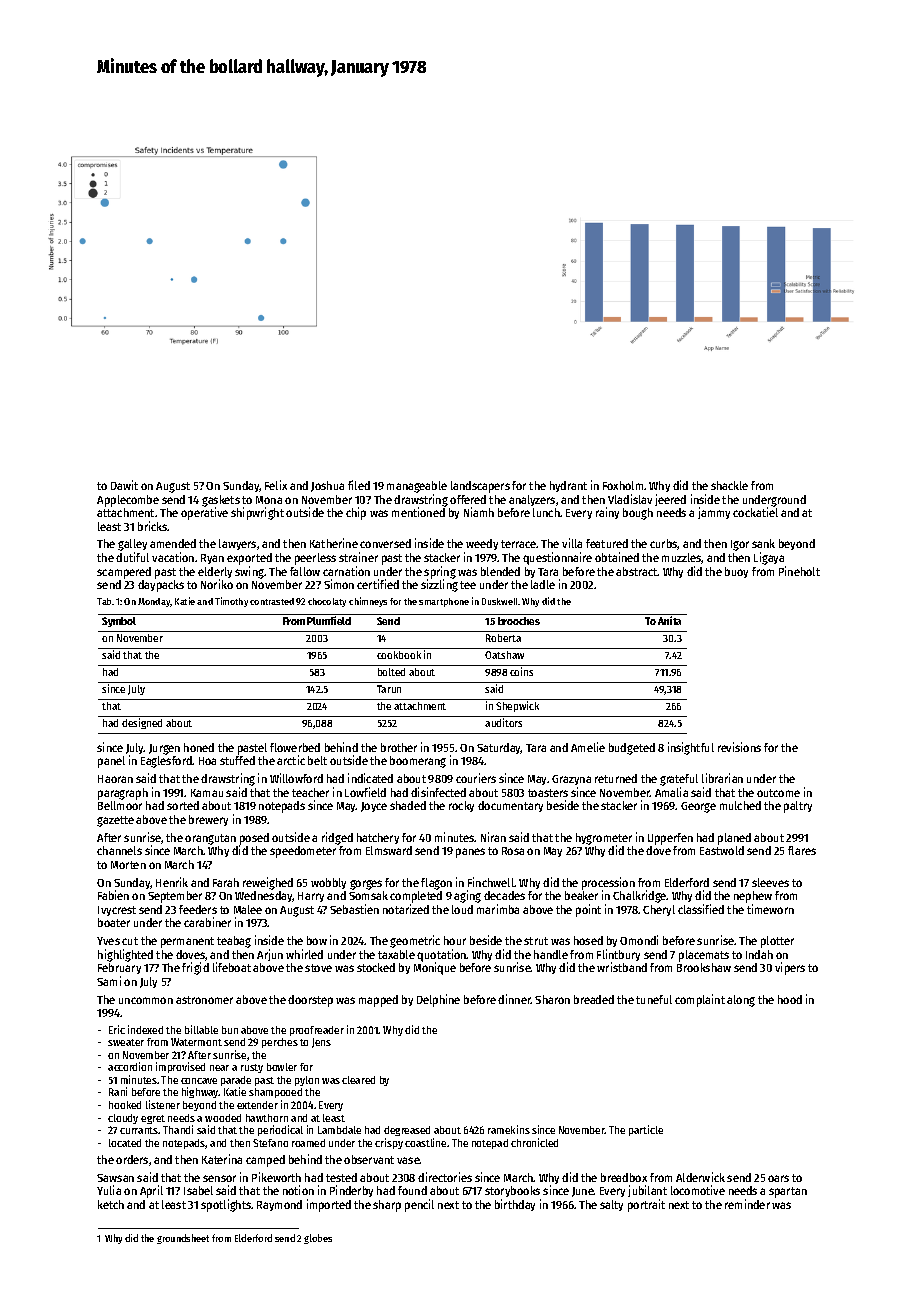 The height and width of the screenshot is (1308, 924). Describe the element at coordinates (546, 512) in the screenshot. I see `lunch` at that location.
